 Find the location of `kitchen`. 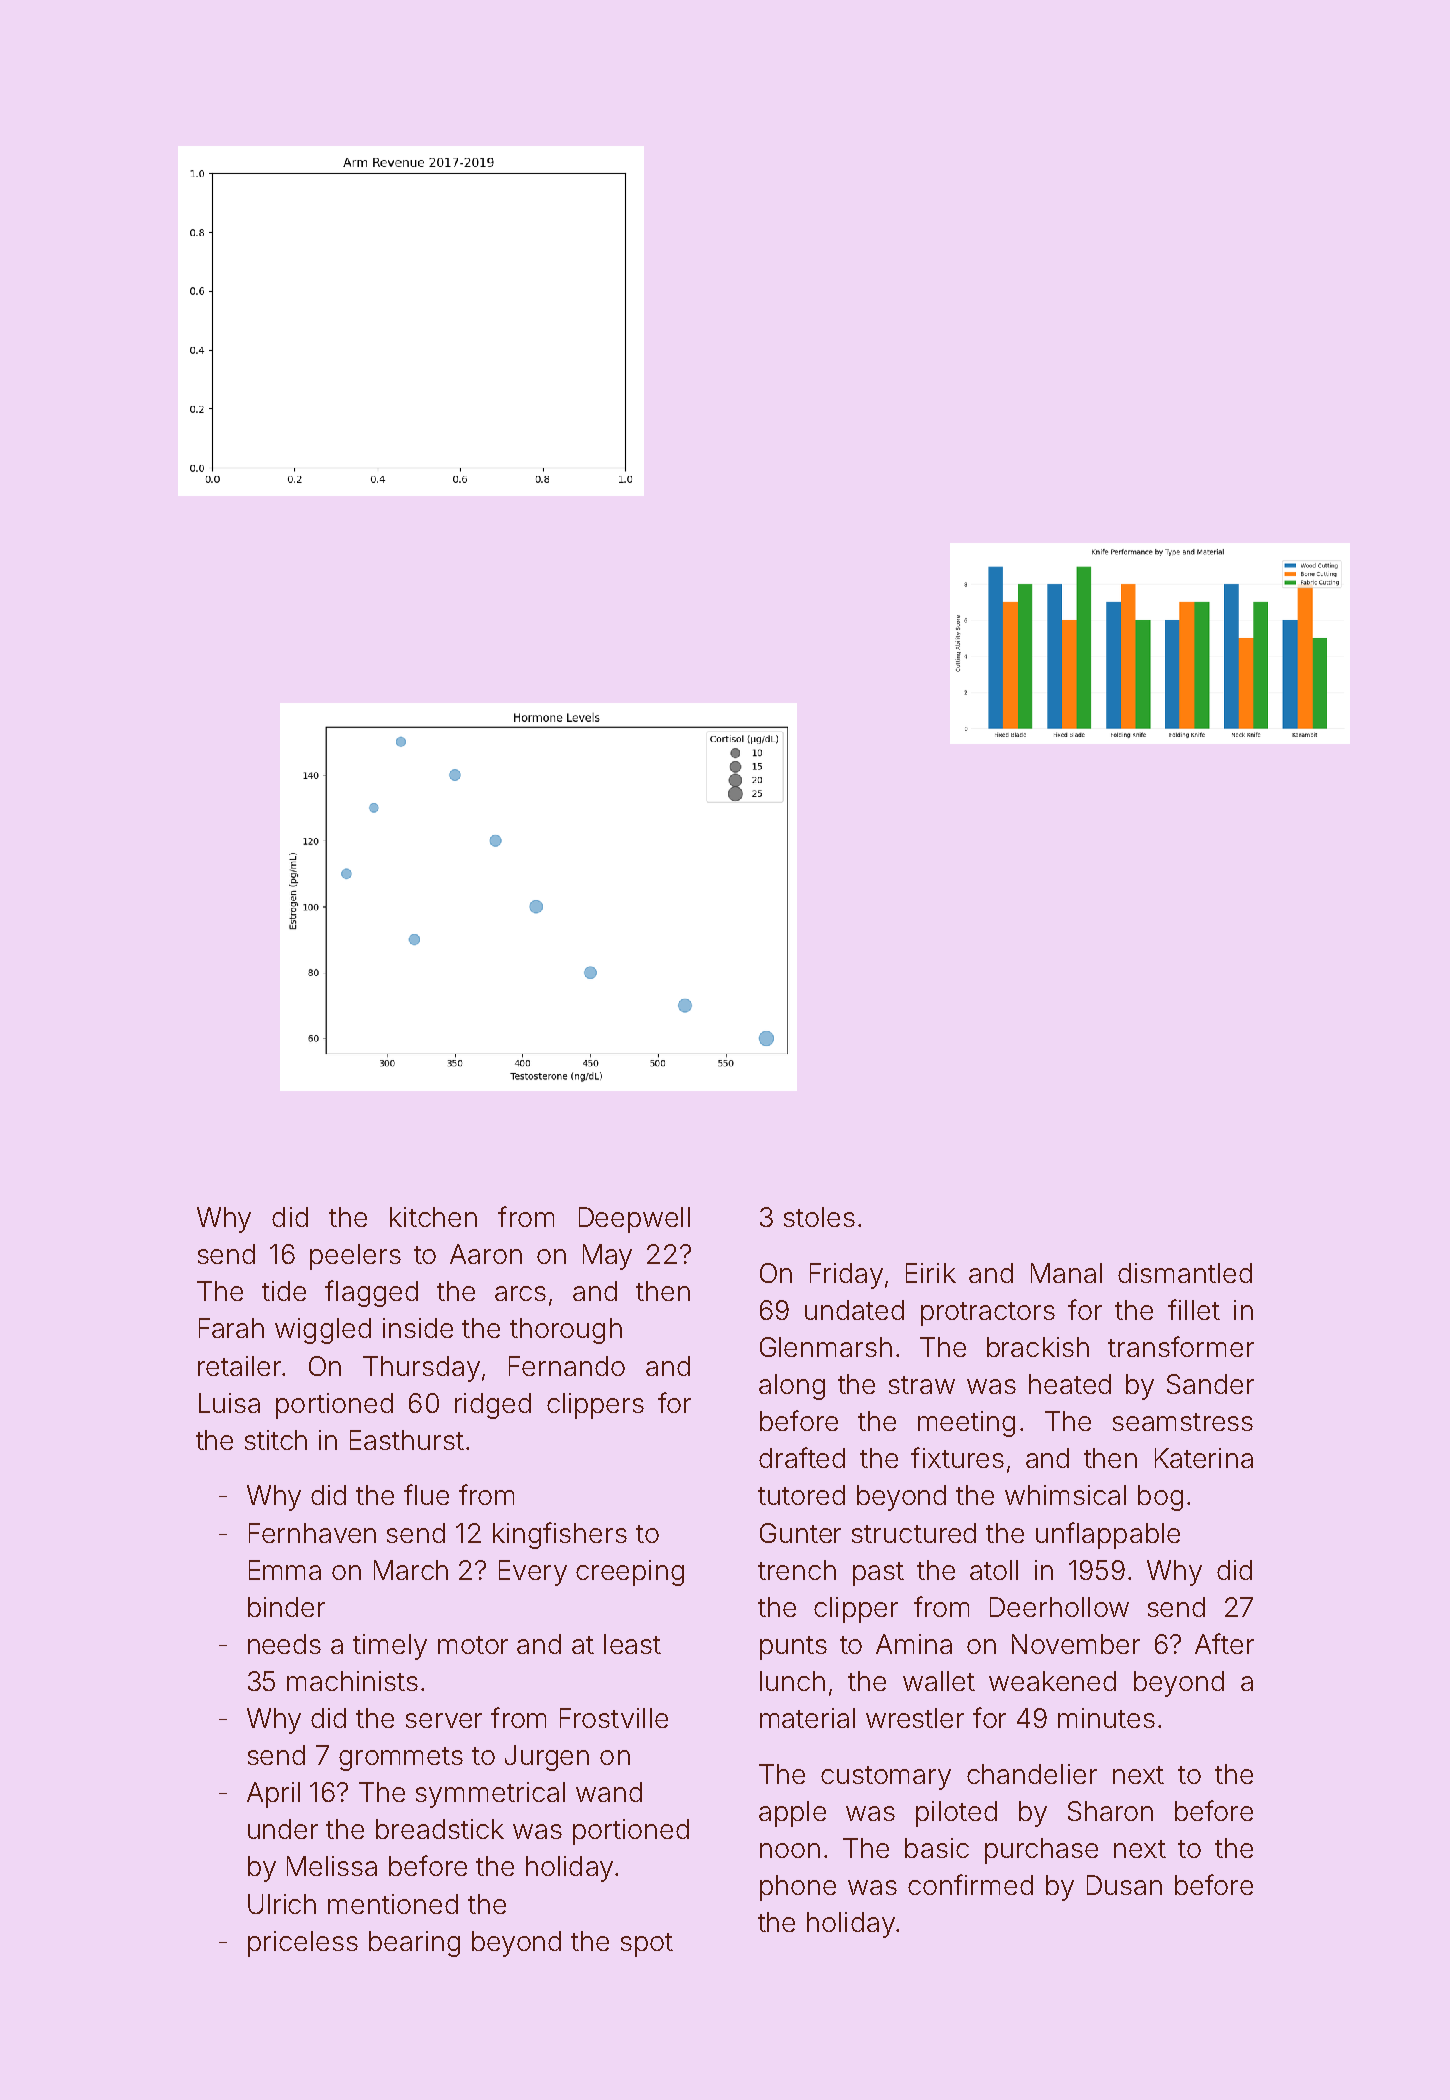

kitchen is located at coordinates (433, 1217).
